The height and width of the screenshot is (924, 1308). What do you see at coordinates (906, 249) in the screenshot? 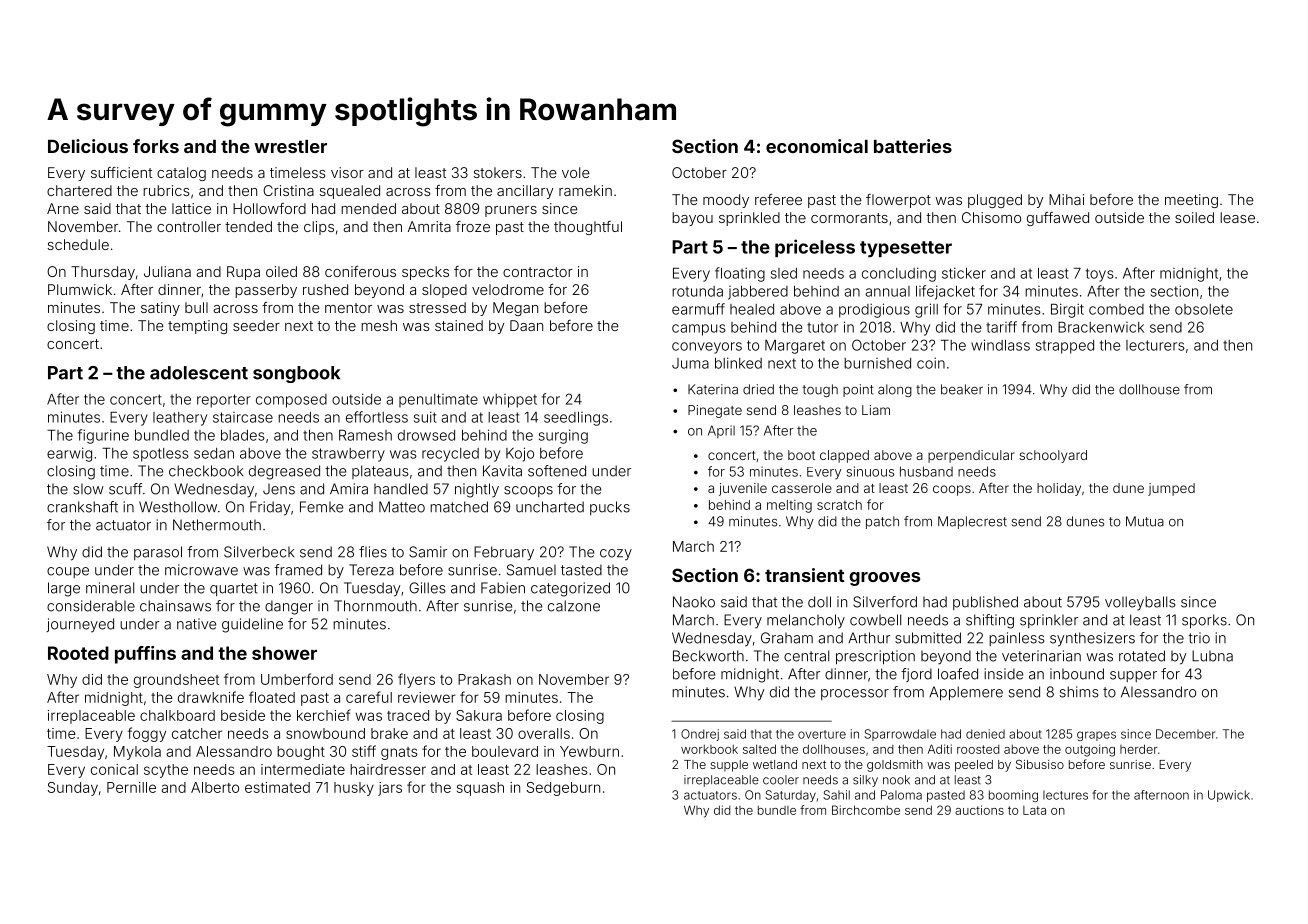
I see `typesetter` at bounding box center [906, 249].
